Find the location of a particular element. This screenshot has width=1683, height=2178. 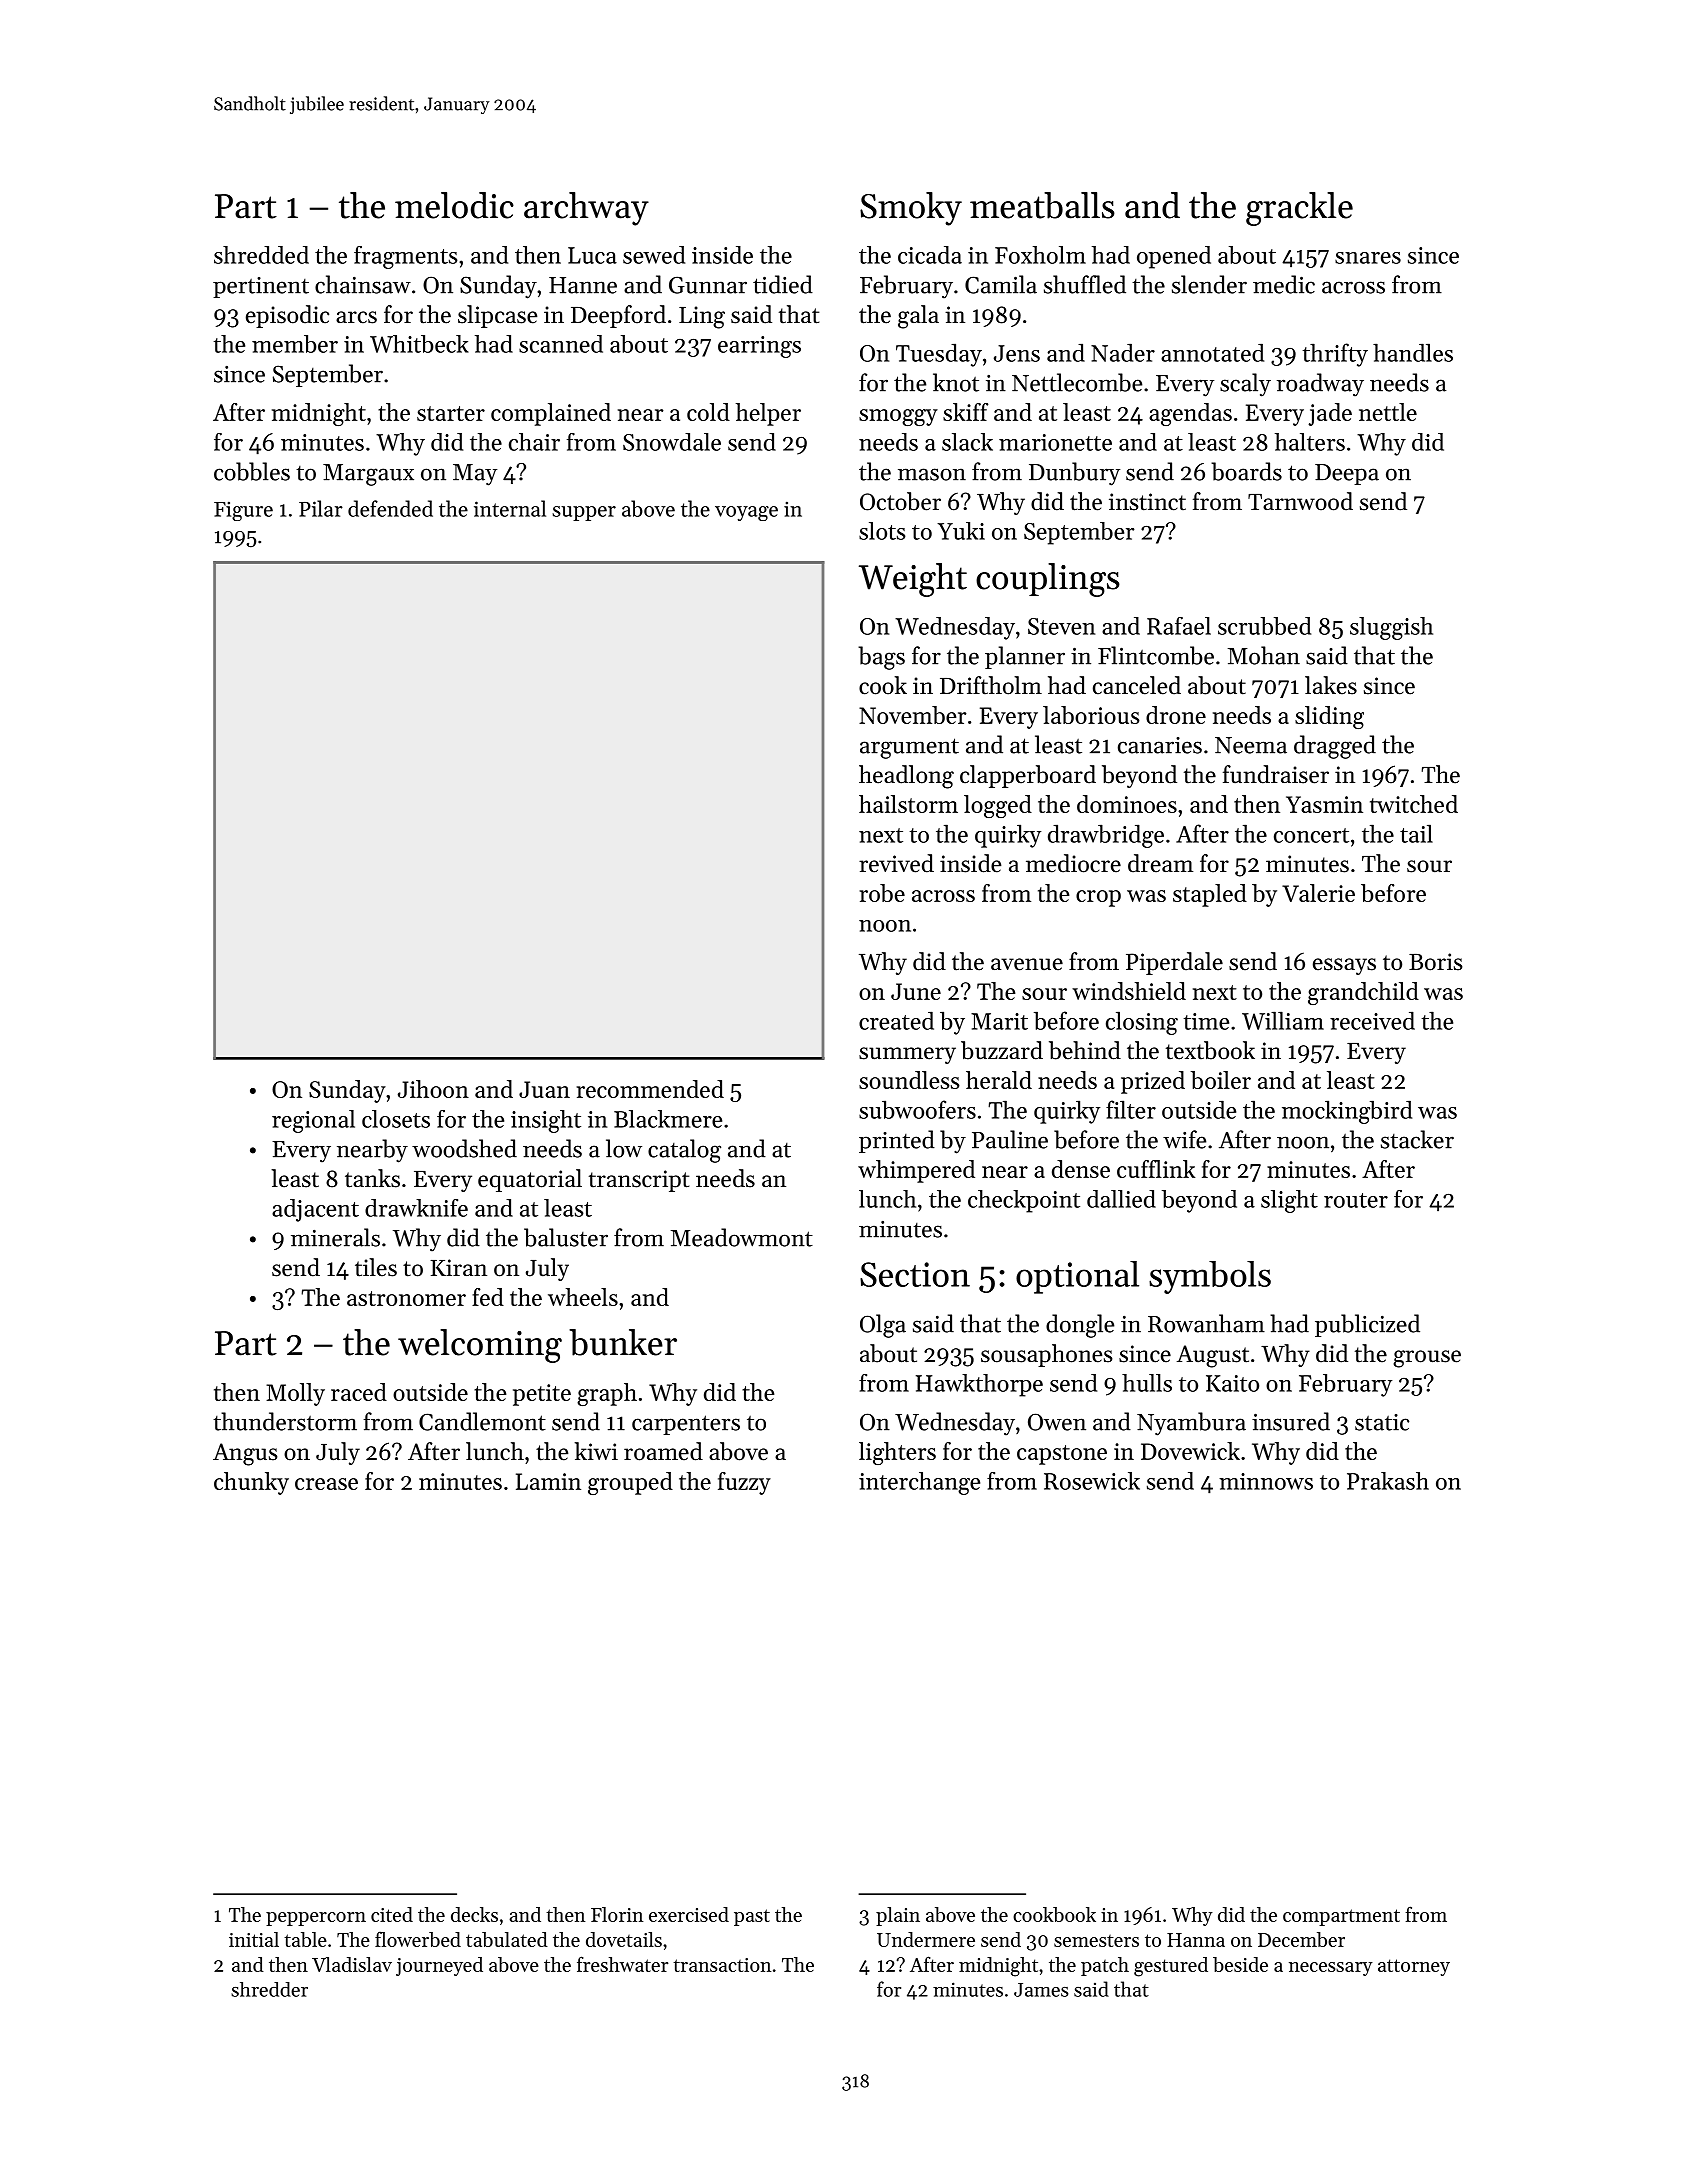

Hanna is located at coordinates (1196, 1940).
